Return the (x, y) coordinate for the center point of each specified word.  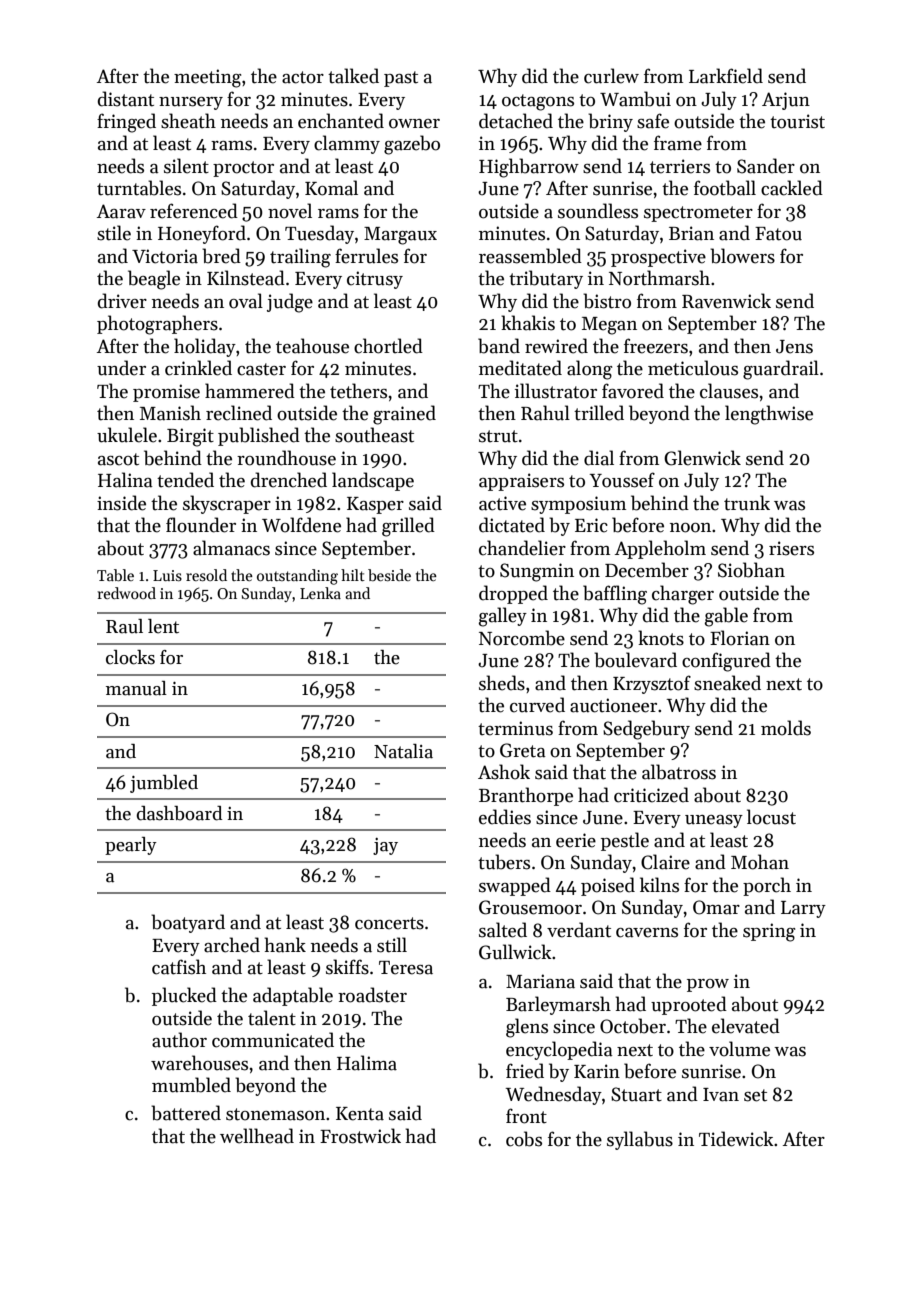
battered (186, 1113)
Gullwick (515, 952)
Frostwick (360, 1136)
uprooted (689, 1005)
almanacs (231, 548)
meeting (207, 78)
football (725, 188)
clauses (729, 391)
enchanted (341, 121)
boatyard (188, 923)
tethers (358, 391)
